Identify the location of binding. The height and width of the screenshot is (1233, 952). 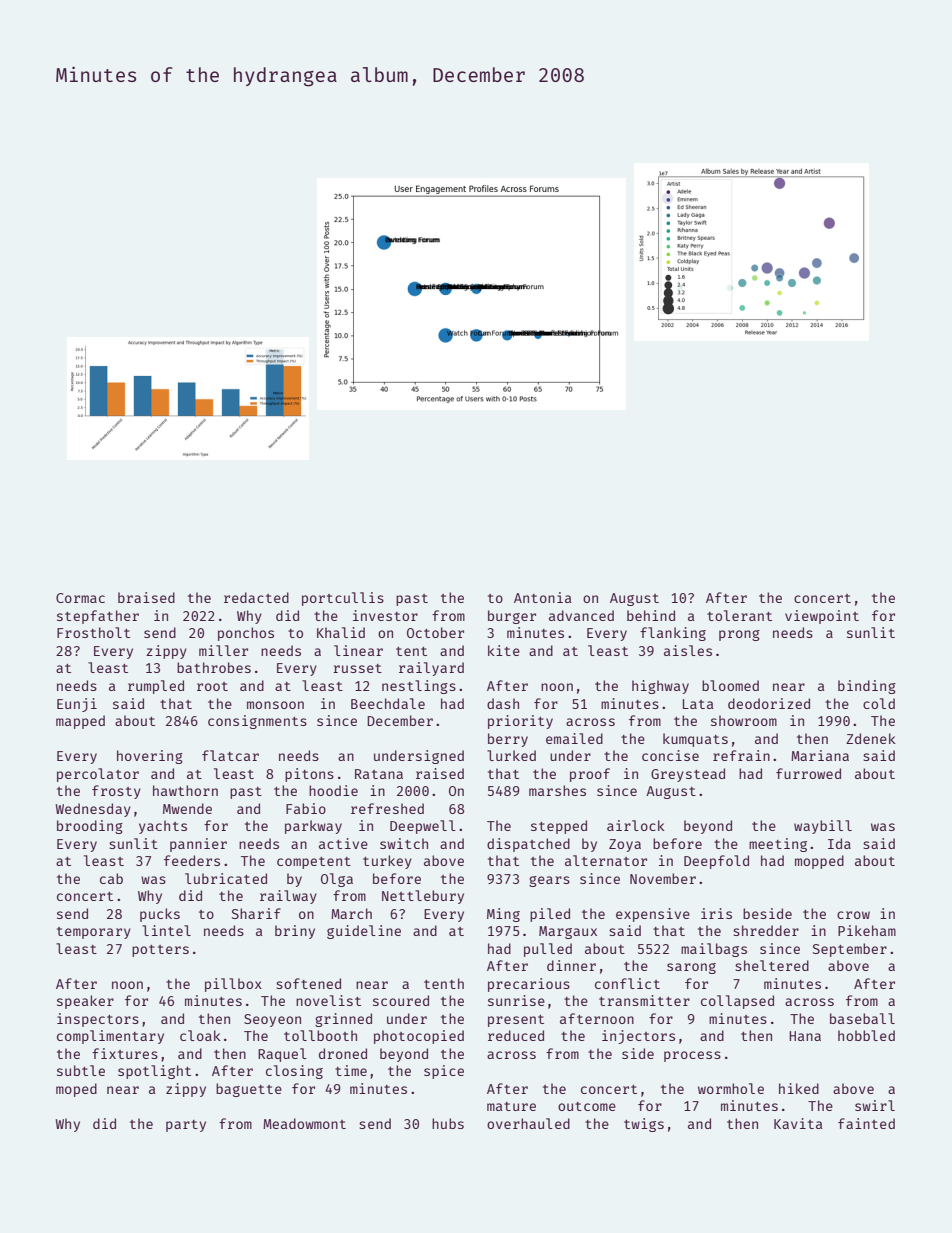
(867, 687).
